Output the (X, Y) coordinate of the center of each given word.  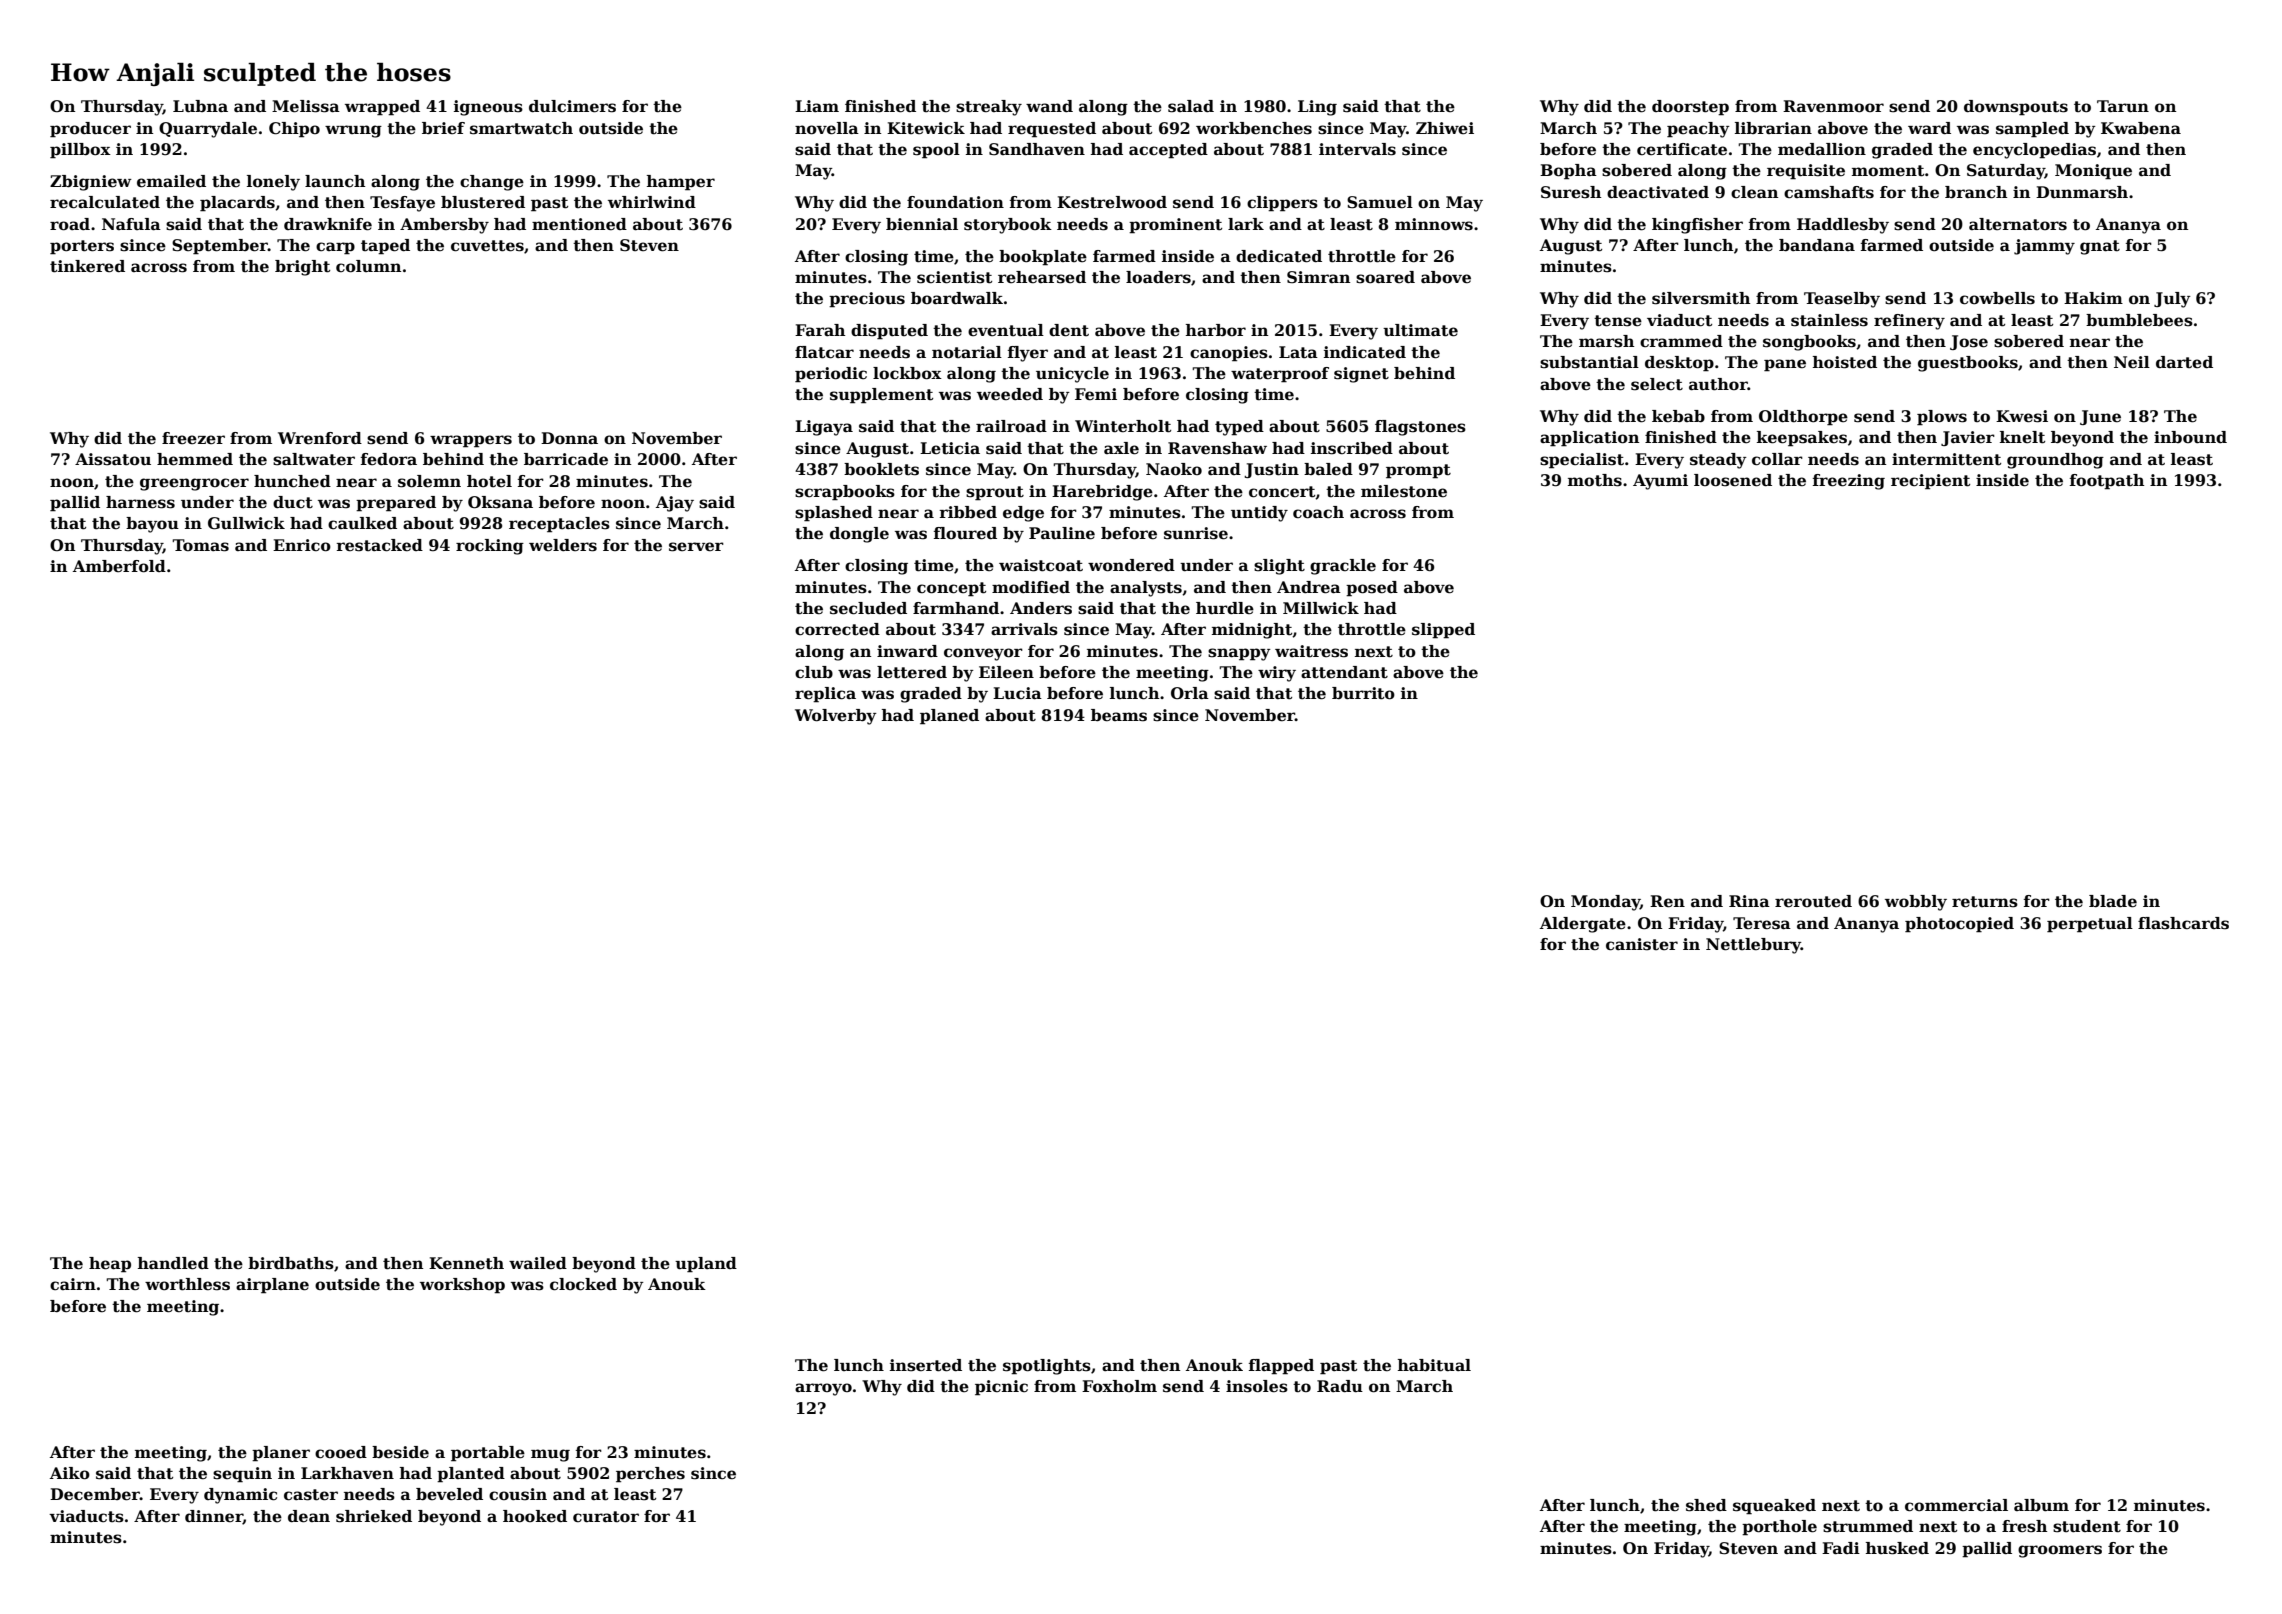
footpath (2107, 482)
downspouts (2016, 108)
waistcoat (1041, 565)
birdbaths (291, 1263)
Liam (817, 106)
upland (706, 1265)
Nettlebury (1753, 946)
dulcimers (572, 106)
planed (949, 717)
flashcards (2183, 923)
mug (550, 1455)
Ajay (675, 504)
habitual (1434, 1365)
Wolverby (836, 717)
